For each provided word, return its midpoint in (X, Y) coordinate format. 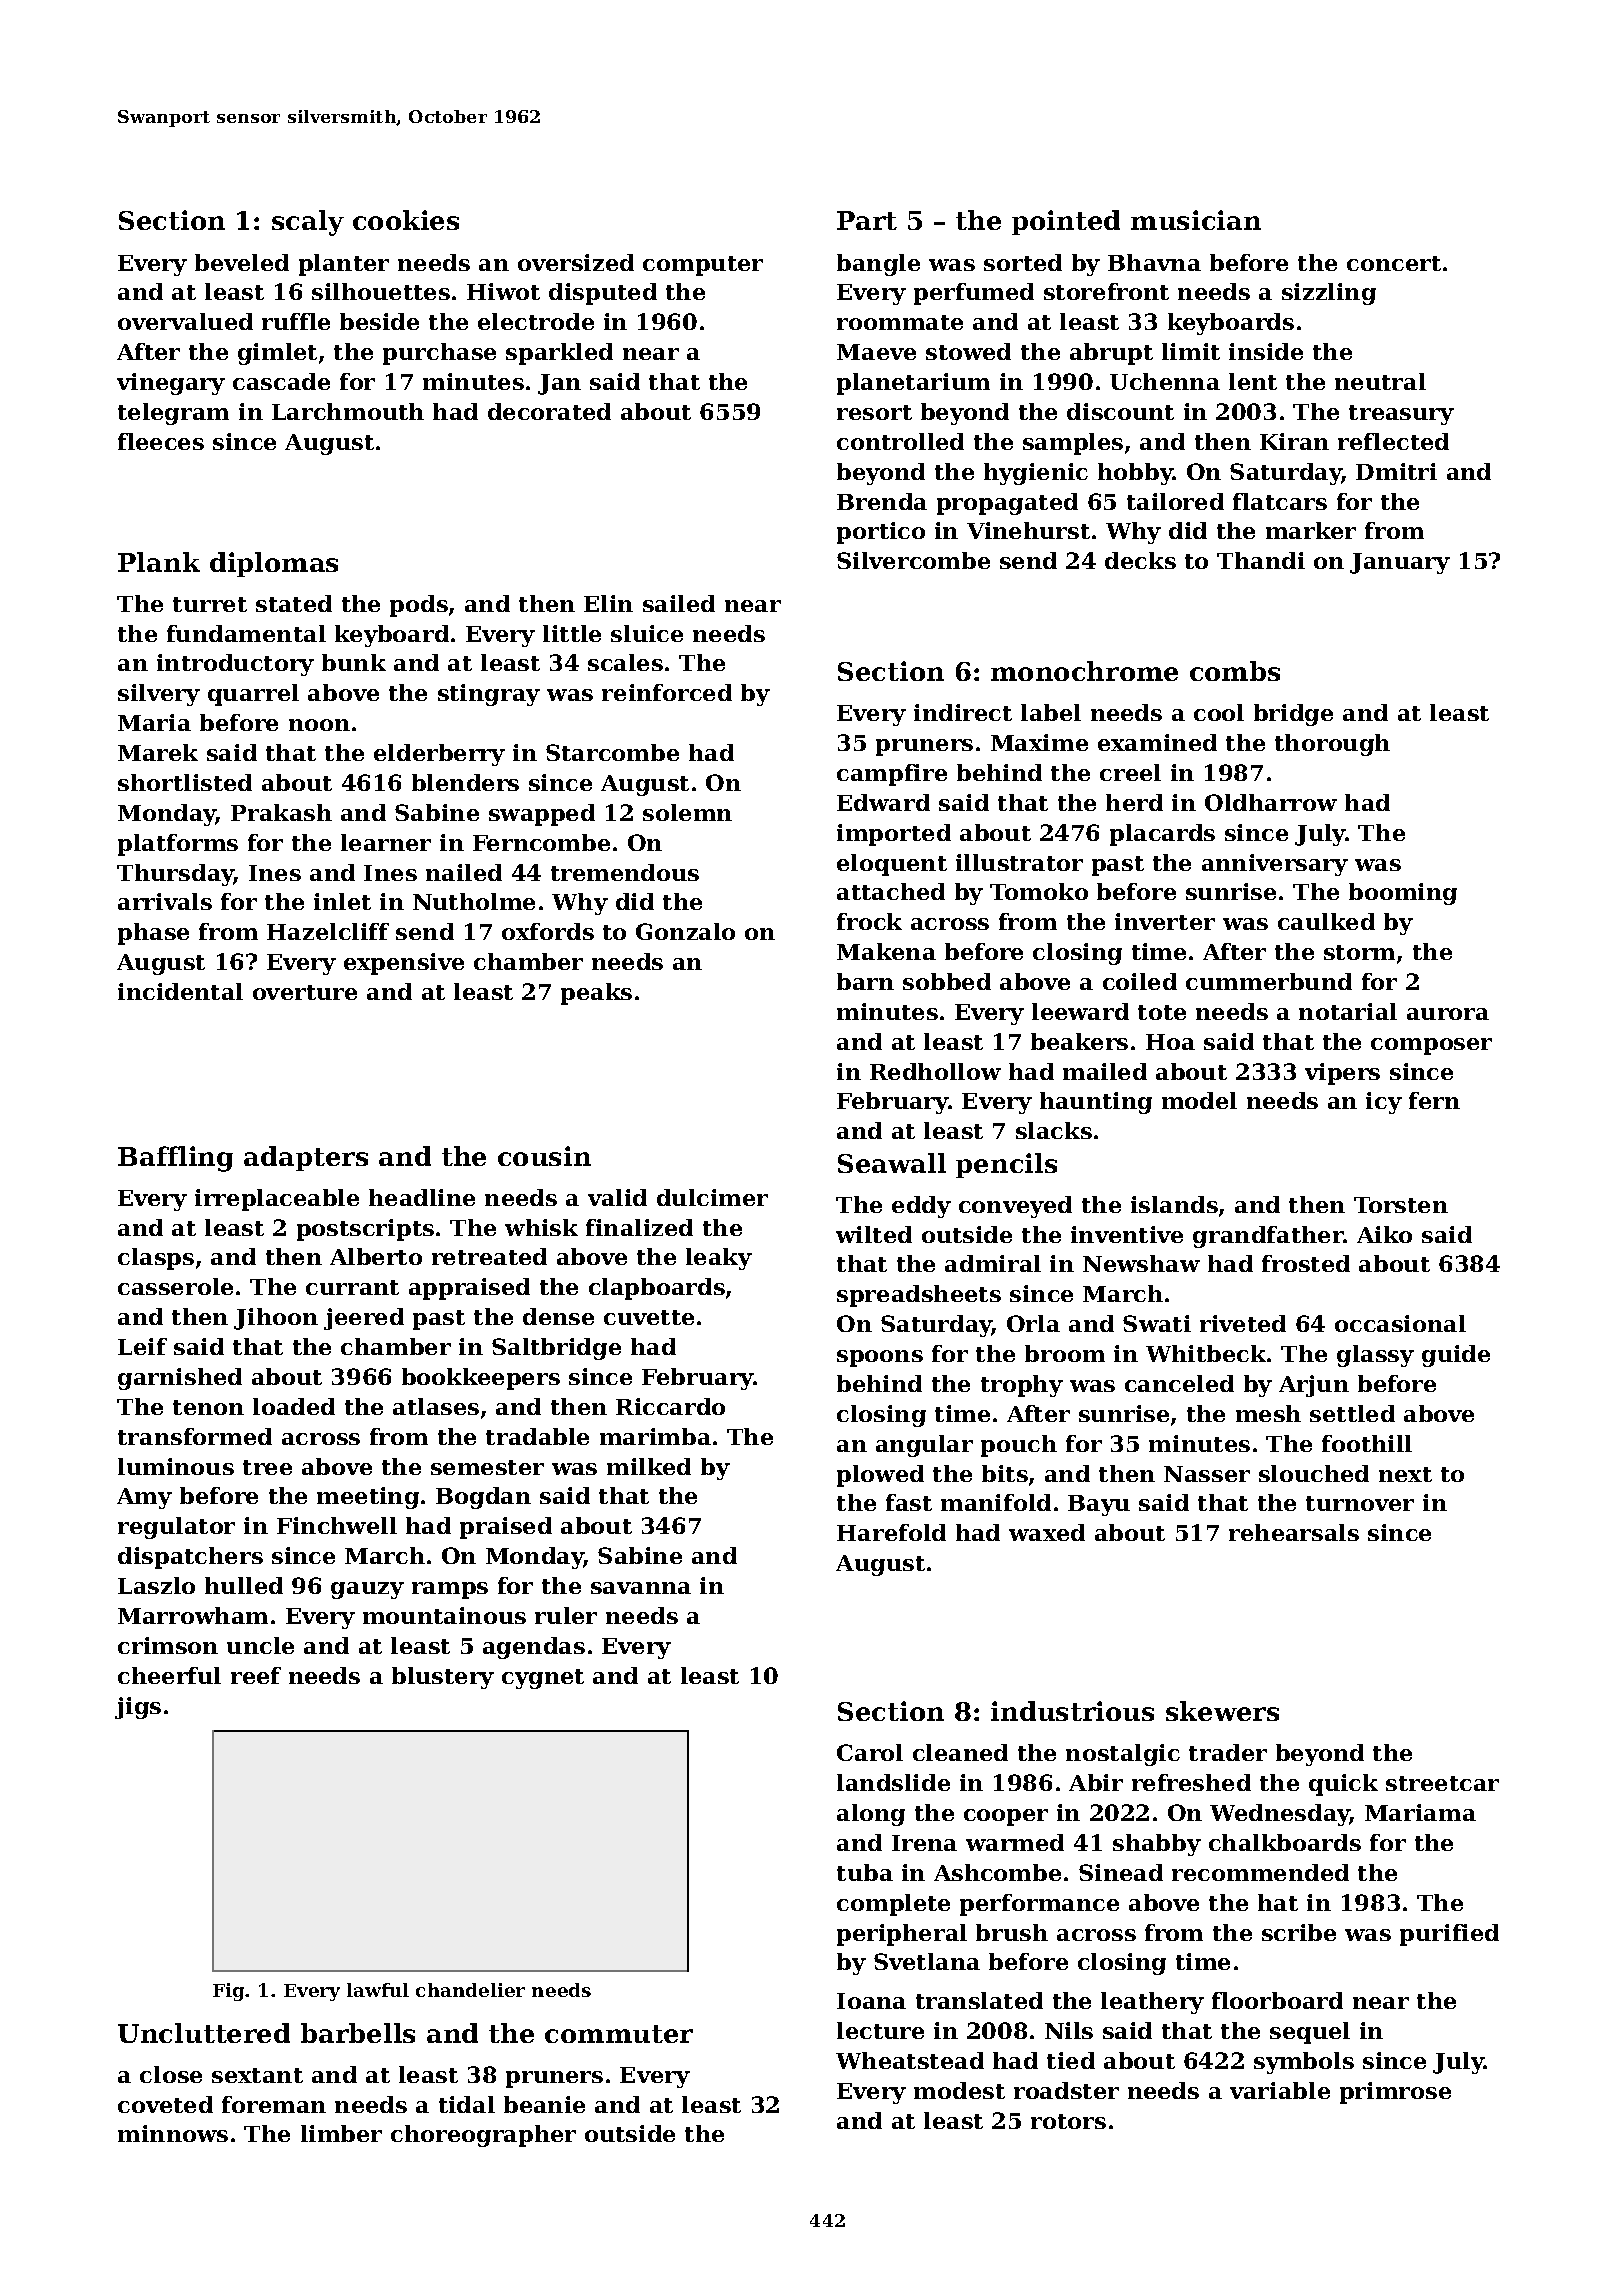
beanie (544, 2104)
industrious (1072, 1711)
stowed (968, 351)
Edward (883, 802)
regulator (176, 1528)
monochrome (1084, 671)
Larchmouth (348, 411)
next (1405, 1474)
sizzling (1329, 294)
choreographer (483, 2136)
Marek (158, 752)
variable (1280, 2090)
